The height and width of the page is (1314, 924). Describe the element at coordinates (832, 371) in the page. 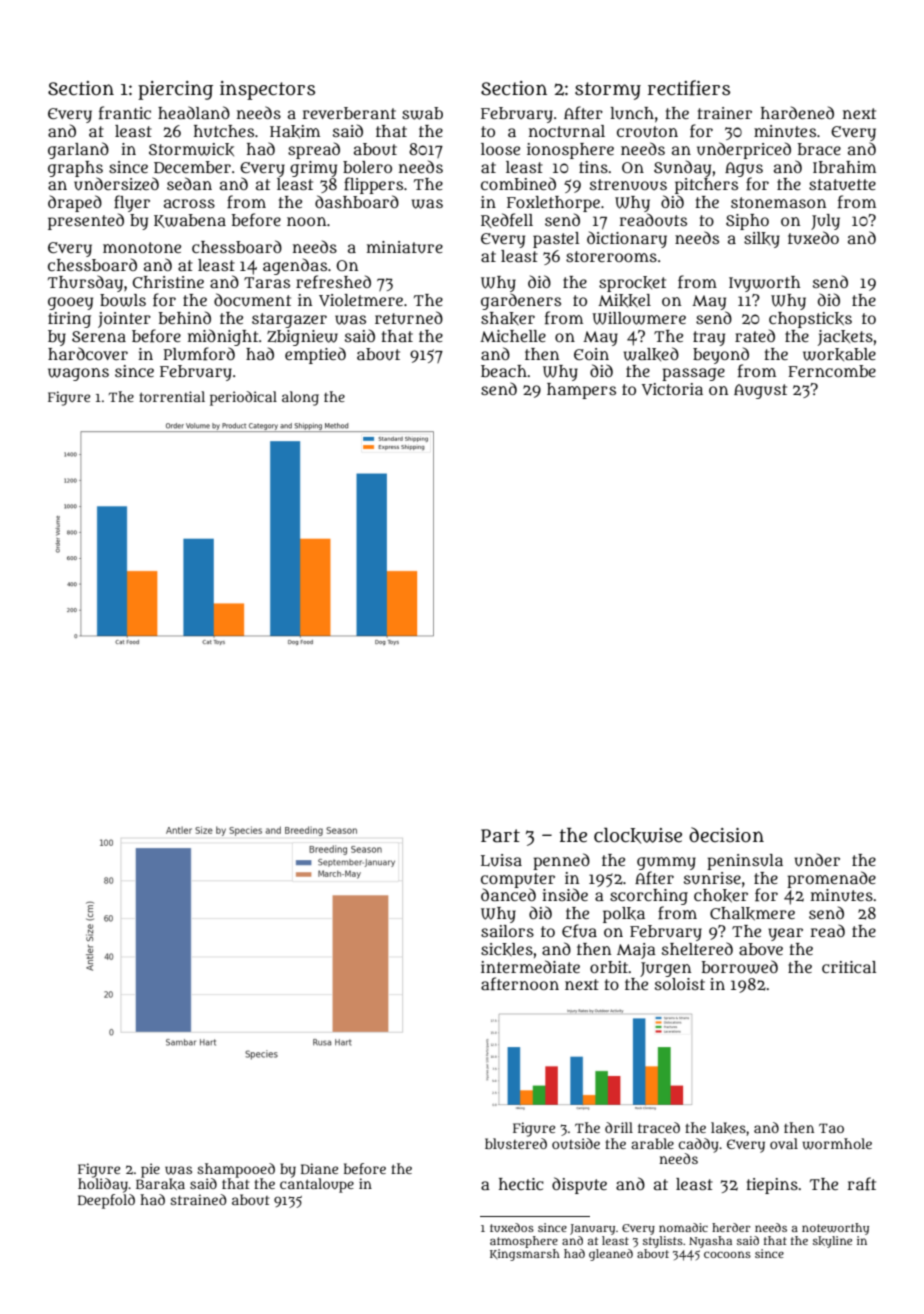

I see `Ferncombe` at that location.
